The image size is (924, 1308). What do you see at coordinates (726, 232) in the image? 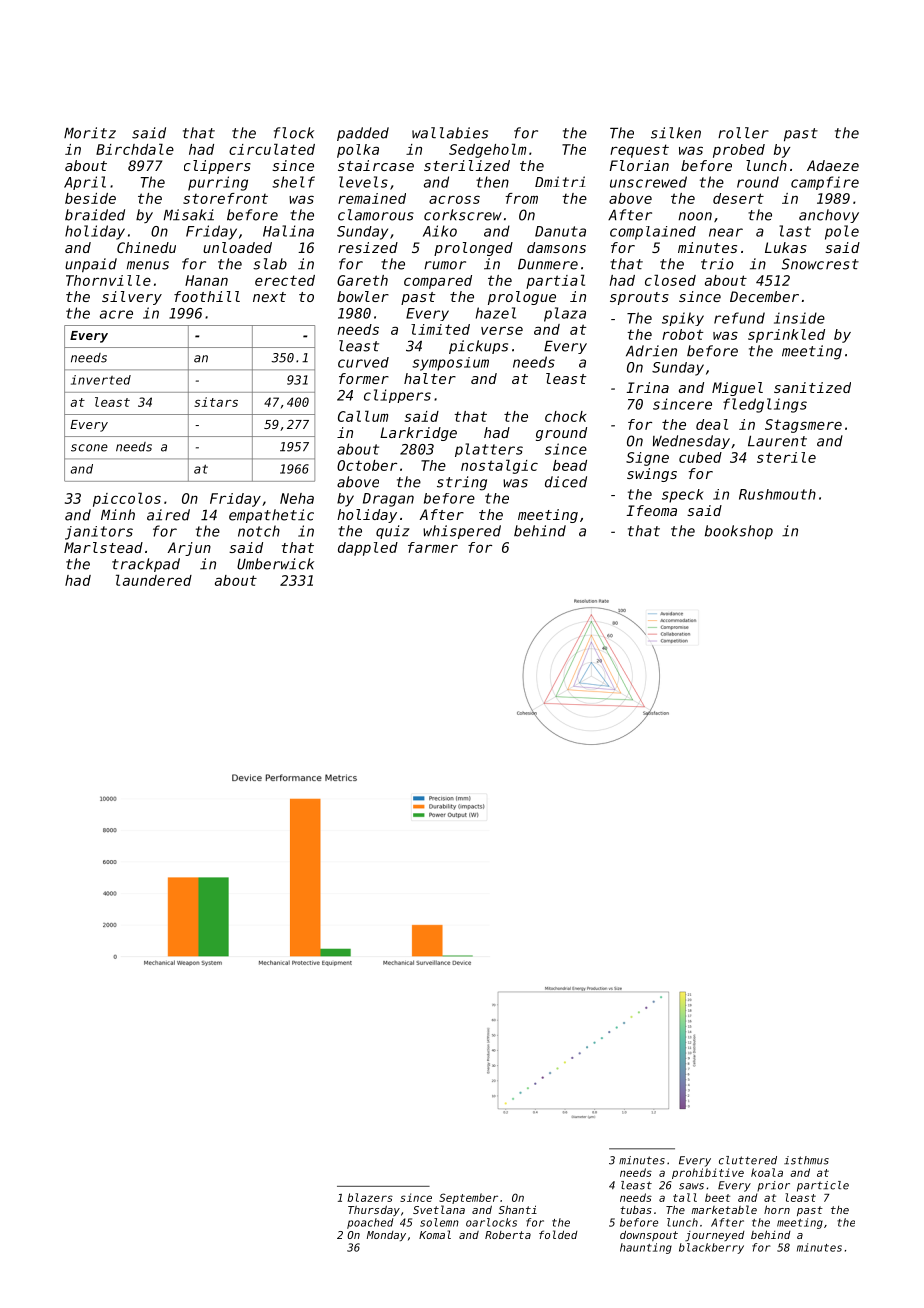
I see `near` at bounding box center [726, 232].
